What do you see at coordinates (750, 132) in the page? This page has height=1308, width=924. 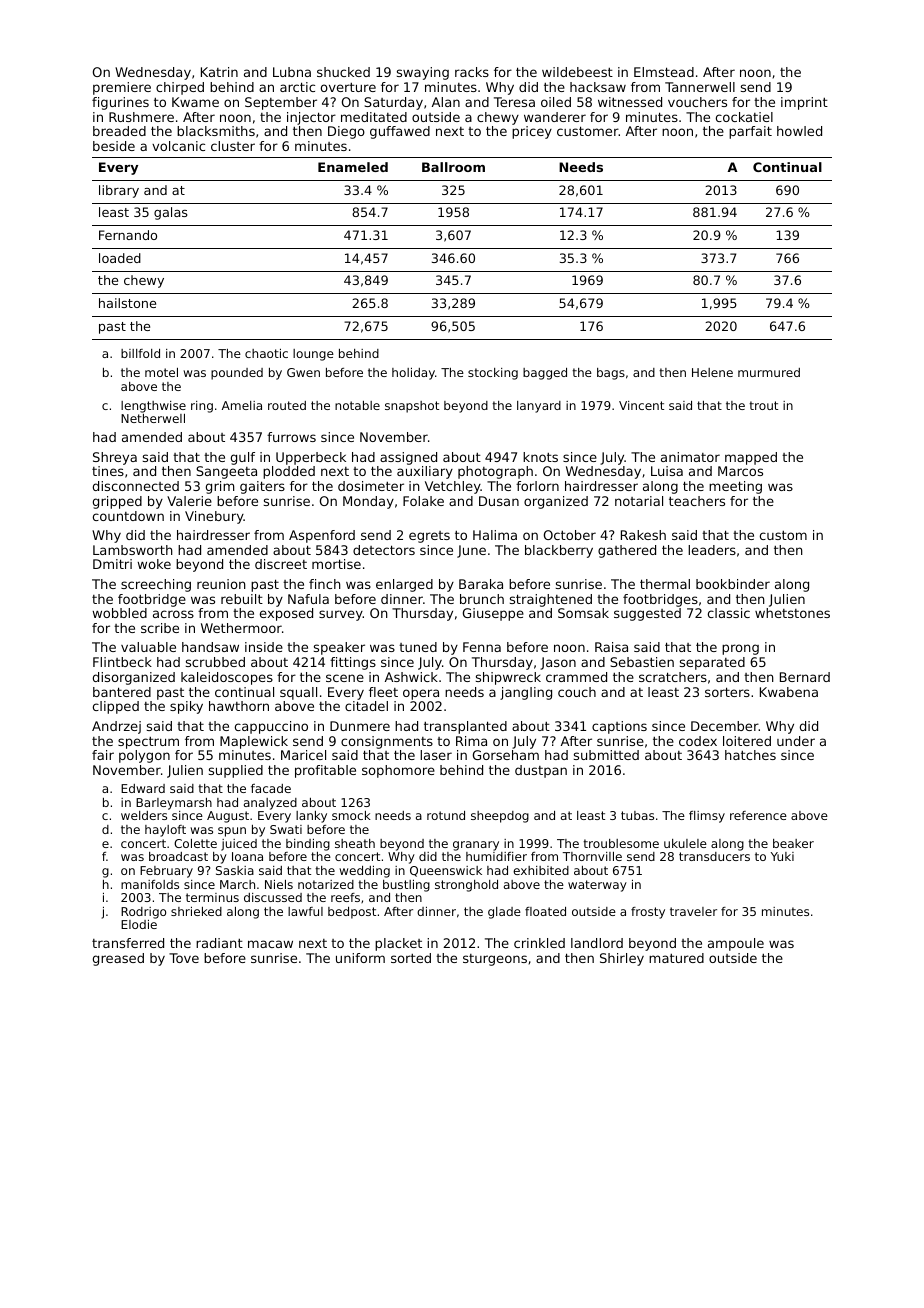 I see `parfait` at bounding box center [750, 132].
